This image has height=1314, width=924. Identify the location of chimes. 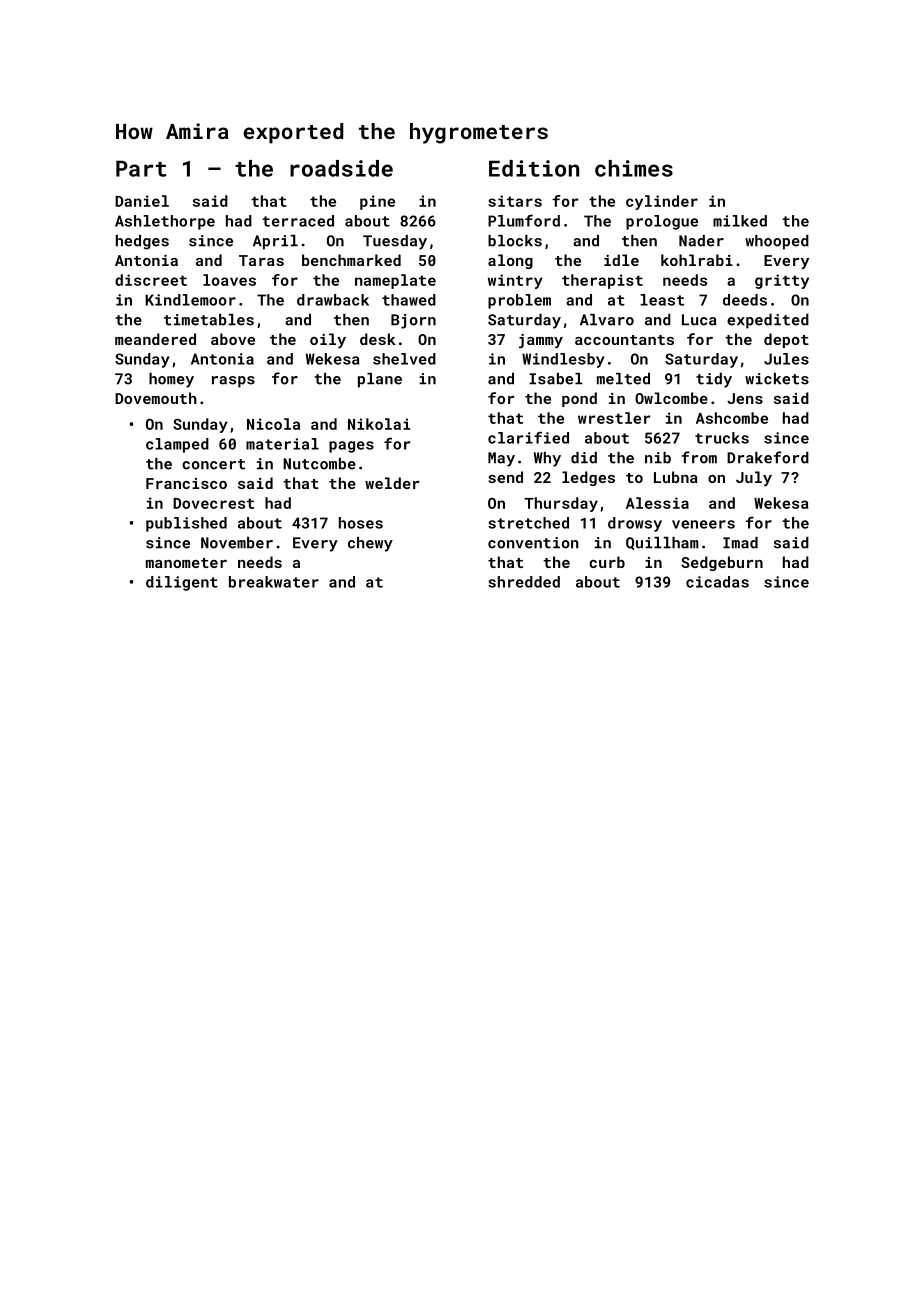
(634, 168).
